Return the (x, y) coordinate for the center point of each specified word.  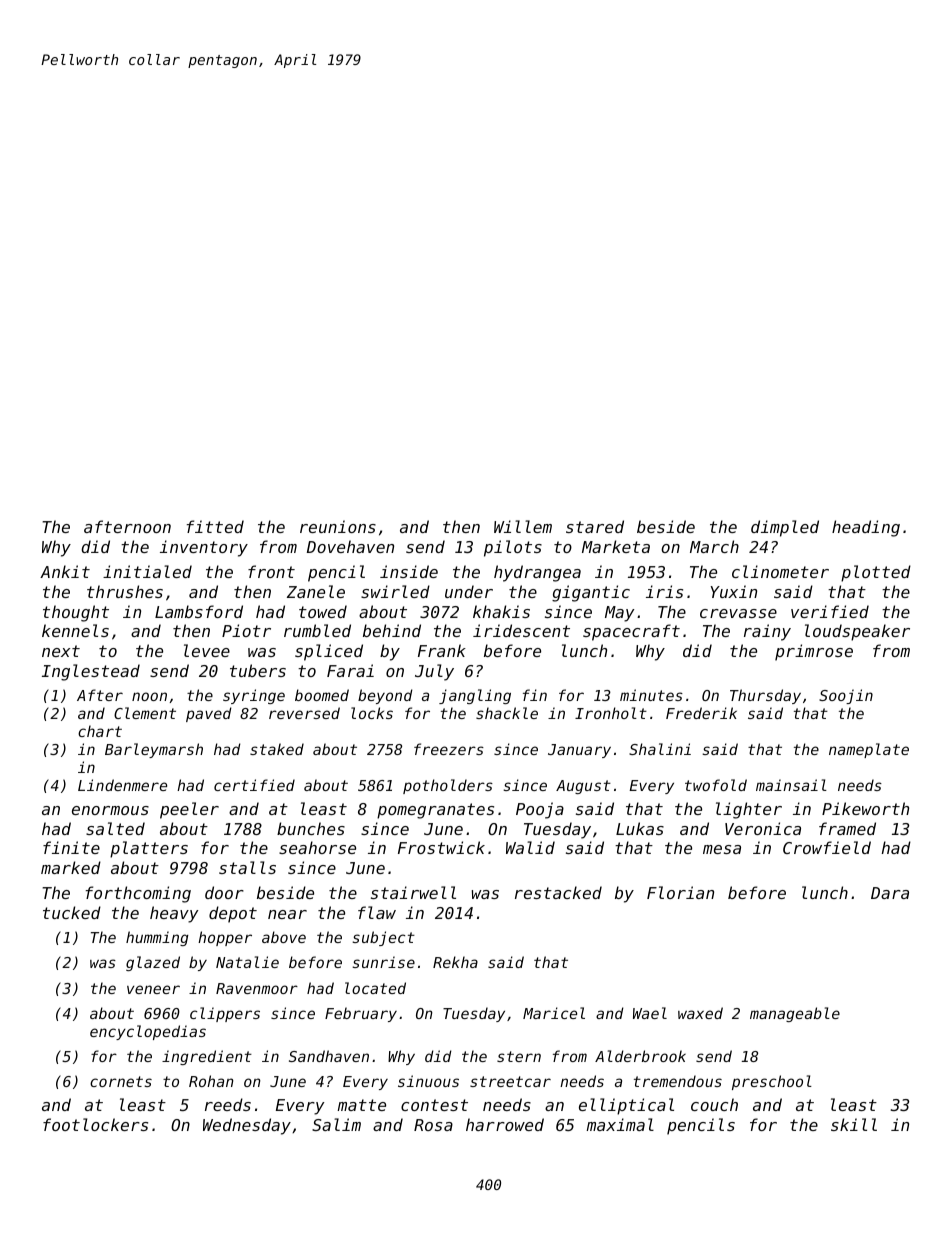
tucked (72, 912)
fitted (215, 526)
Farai (350, 670)
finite (71, 847)
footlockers (95, 1124)
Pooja (540, 810)
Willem (523, 526)
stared (595, 526)
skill (854, 1124)
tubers (258, 670)
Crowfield (827, 847)
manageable (795, 1014)
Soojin (846, 696)
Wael (650, 1013)
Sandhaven (329, 1056)
